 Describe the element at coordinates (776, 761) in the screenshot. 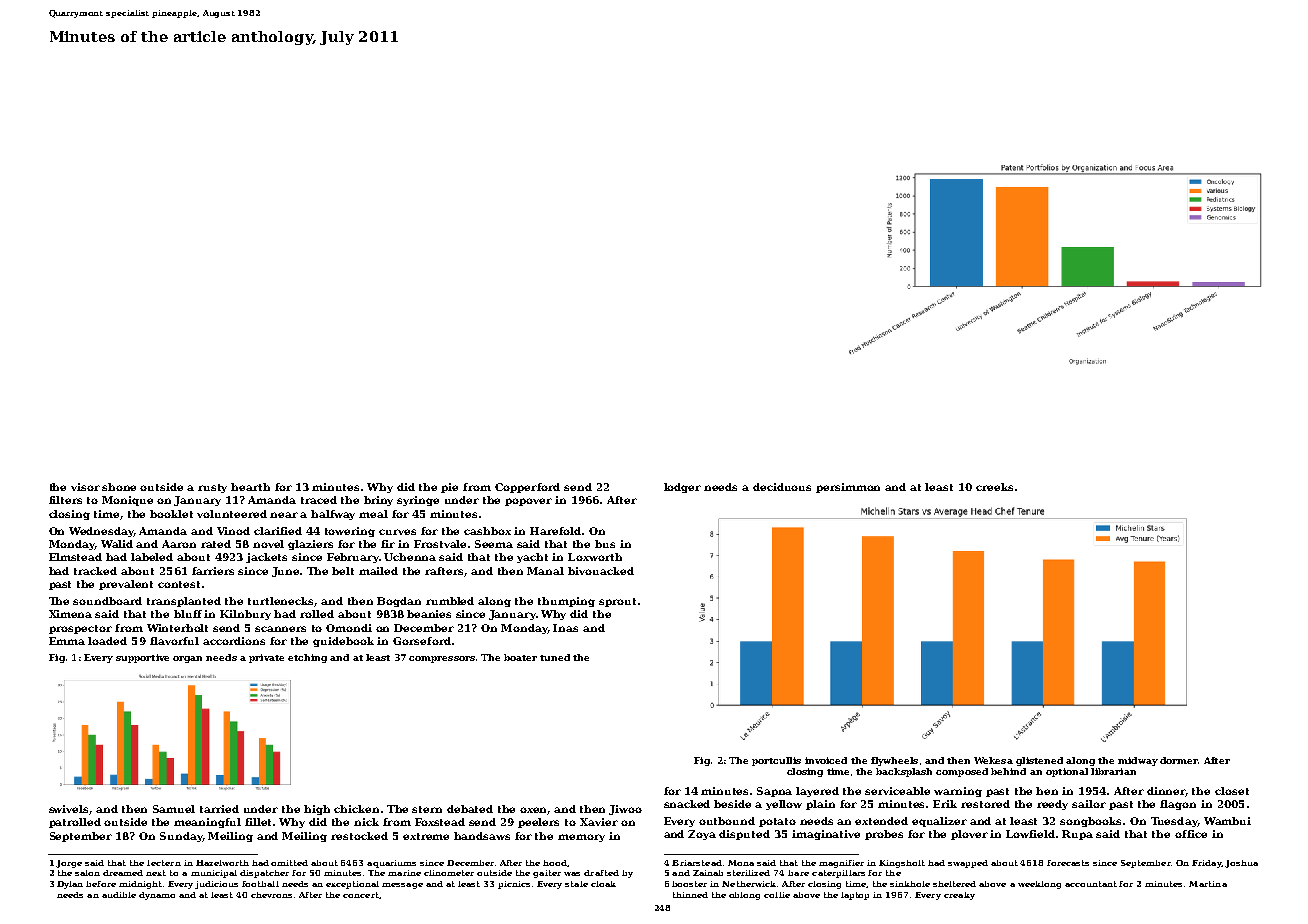

I see `portcullis` at that location.
